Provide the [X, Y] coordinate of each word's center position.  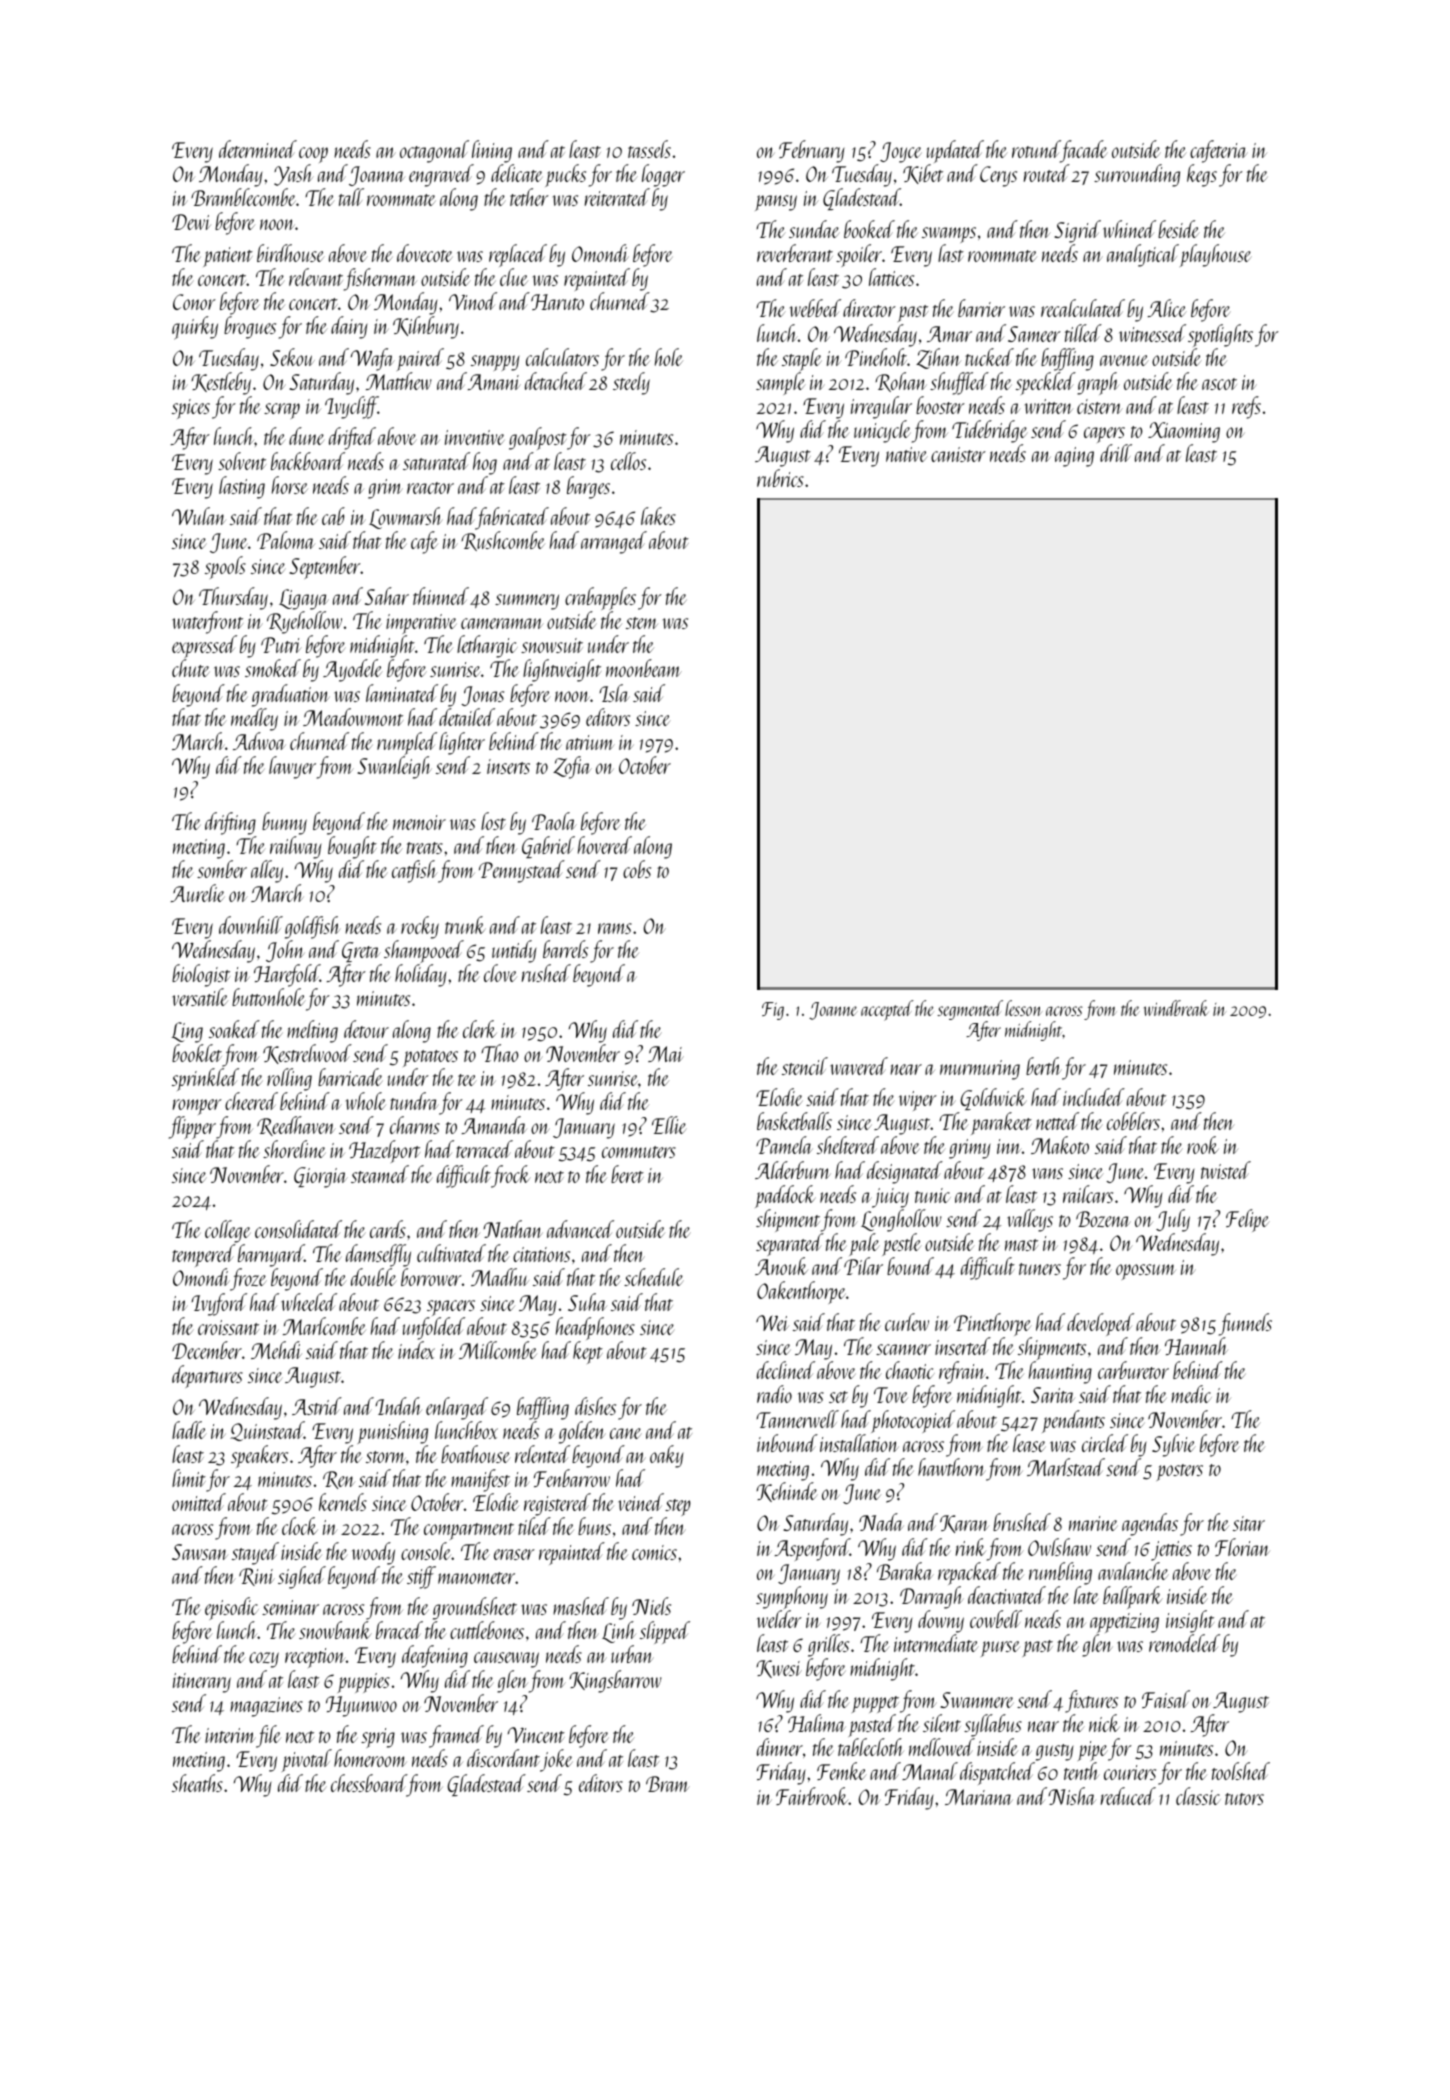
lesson [1023, 1008]
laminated [402, 693]
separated [790, 1245]
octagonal [434, 151]
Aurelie [197, 893]
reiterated [617, 197]
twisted [1226, 1170]
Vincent [536, 1735]
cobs [637, 869]
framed [456, 1736]
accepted [887, 1010]
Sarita [1053, 1395]
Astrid [317, 1406]
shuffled [959, 383]
